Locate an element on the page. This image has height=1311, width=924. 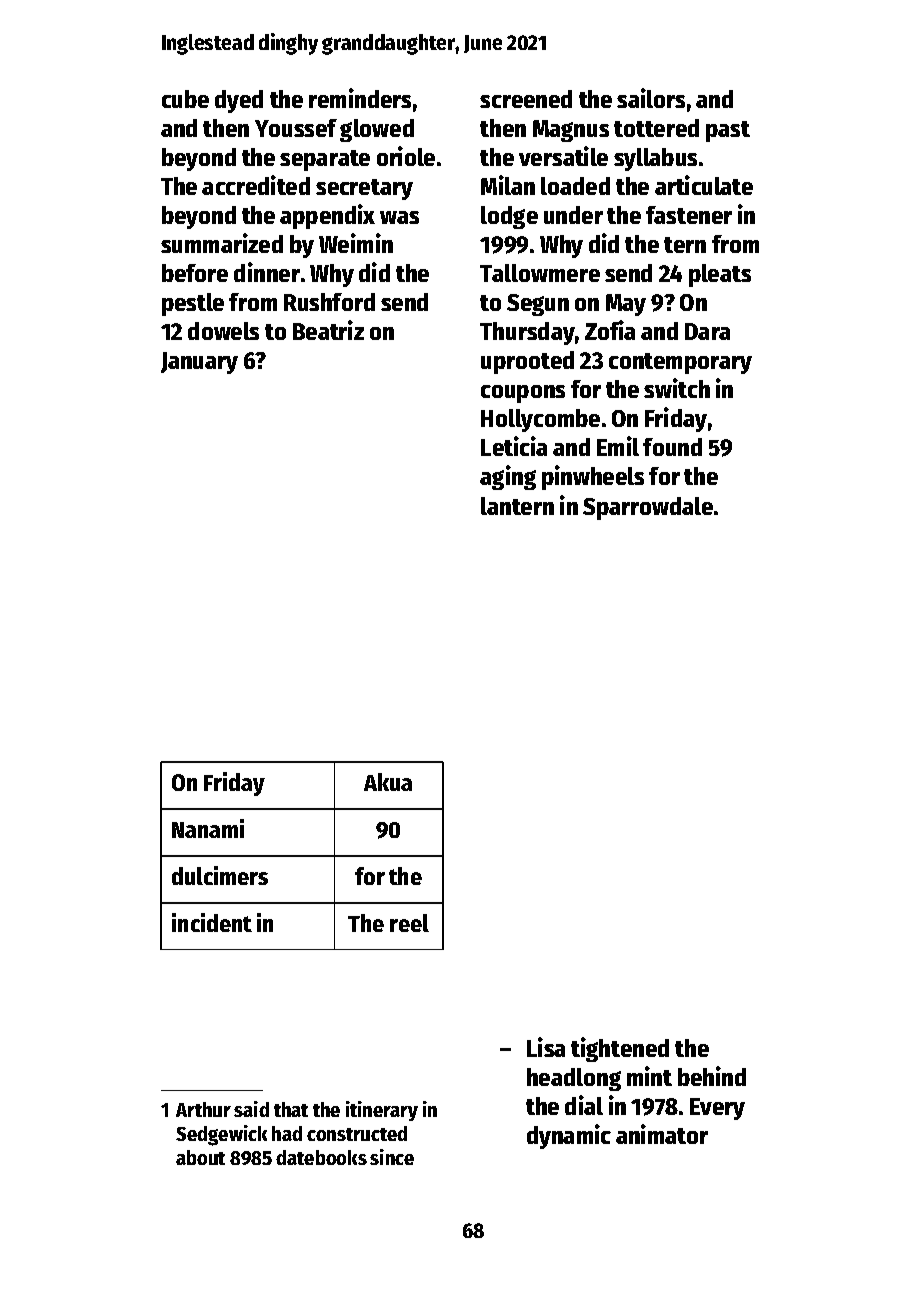
sailors is located at coordinates (651, 98).
